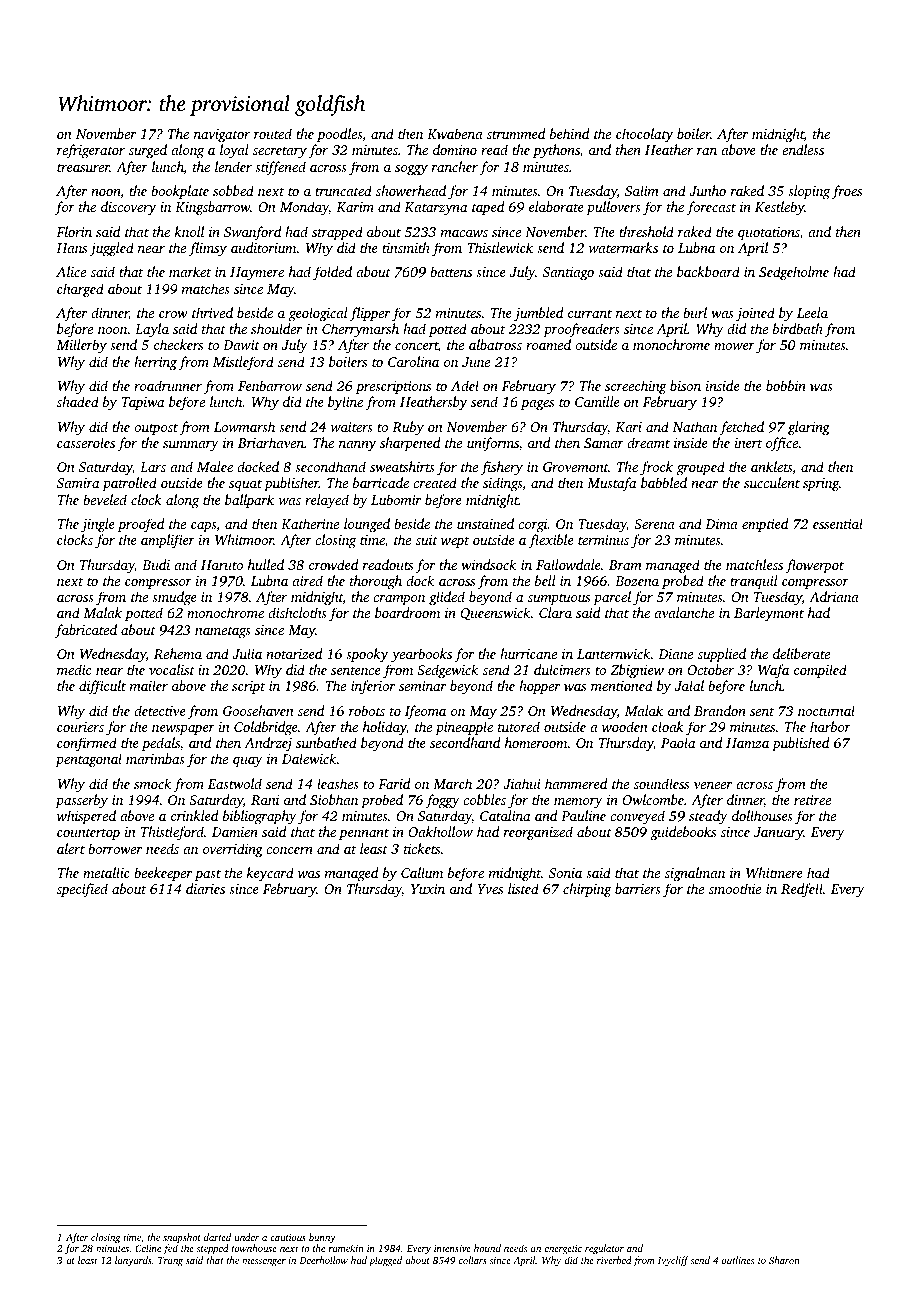  I want to click on lanyards, so click(133, 1261).
